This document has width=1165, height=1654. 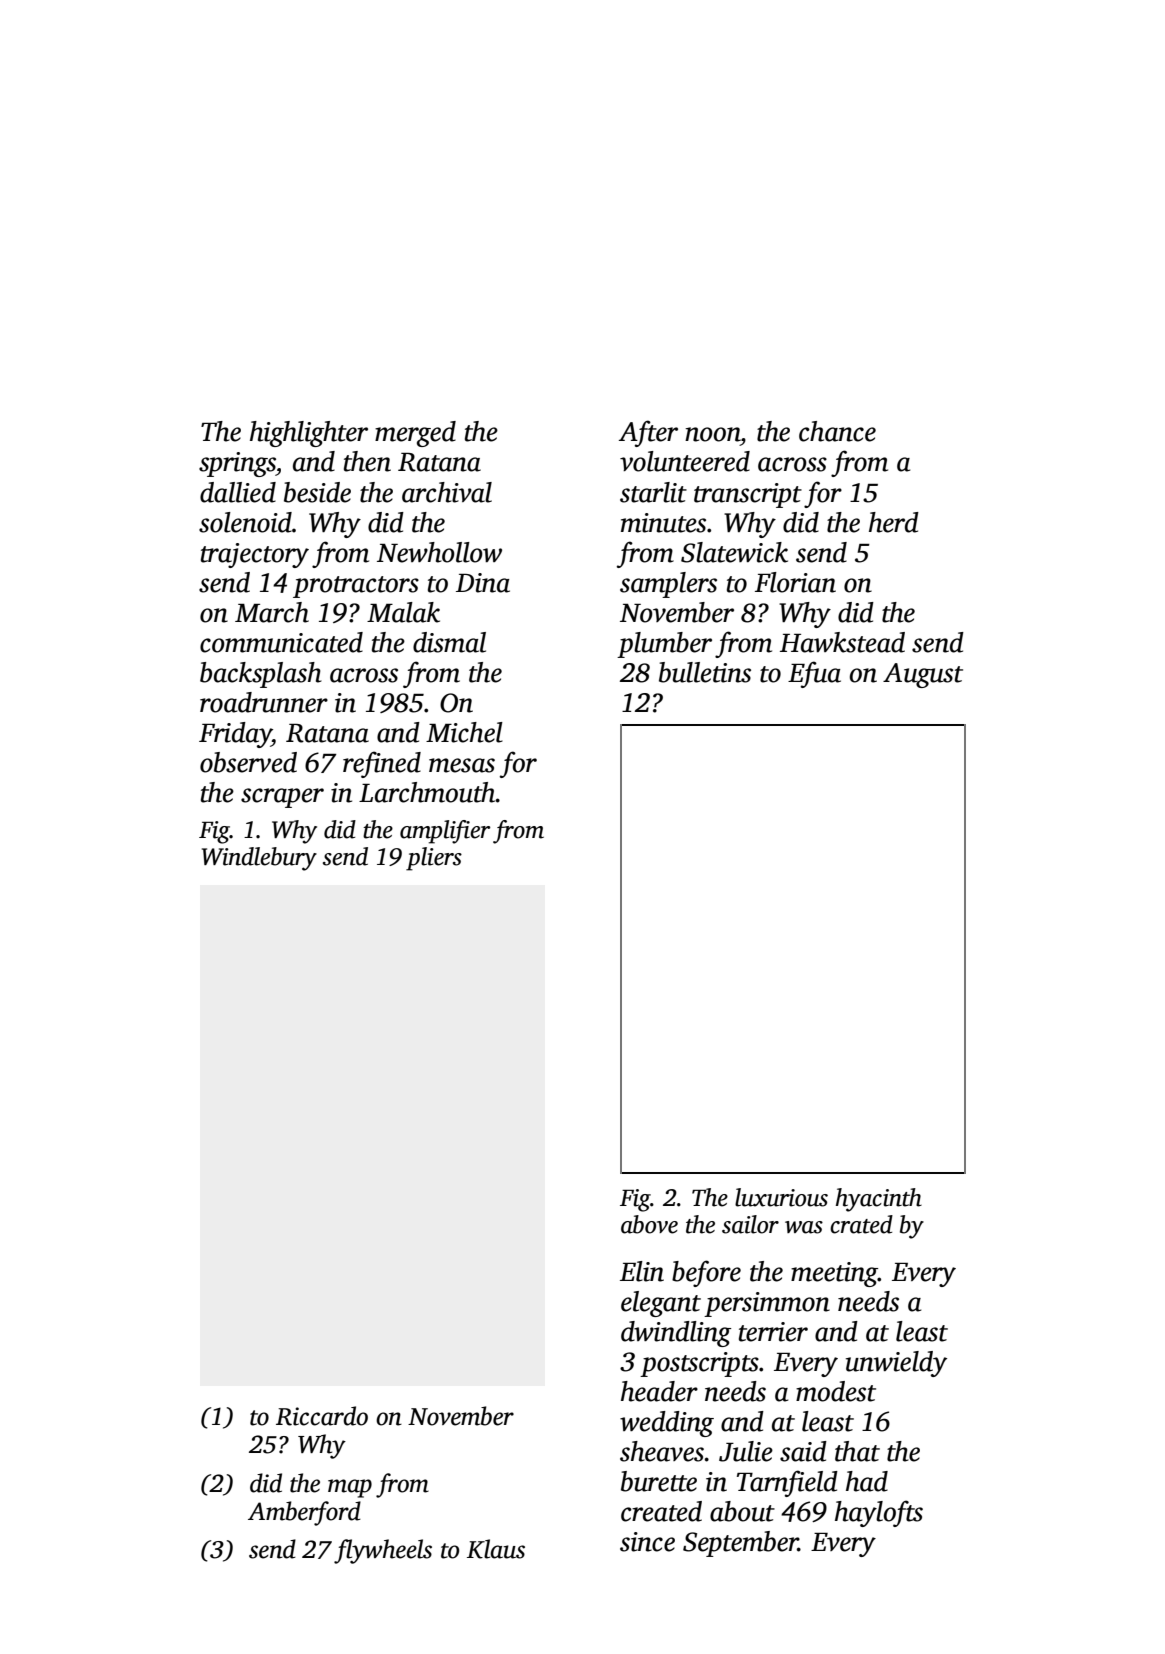 What do you see at coordinates (496, 1549) in the document?
I see `Klaus` at bounding box center [496, 1549].
